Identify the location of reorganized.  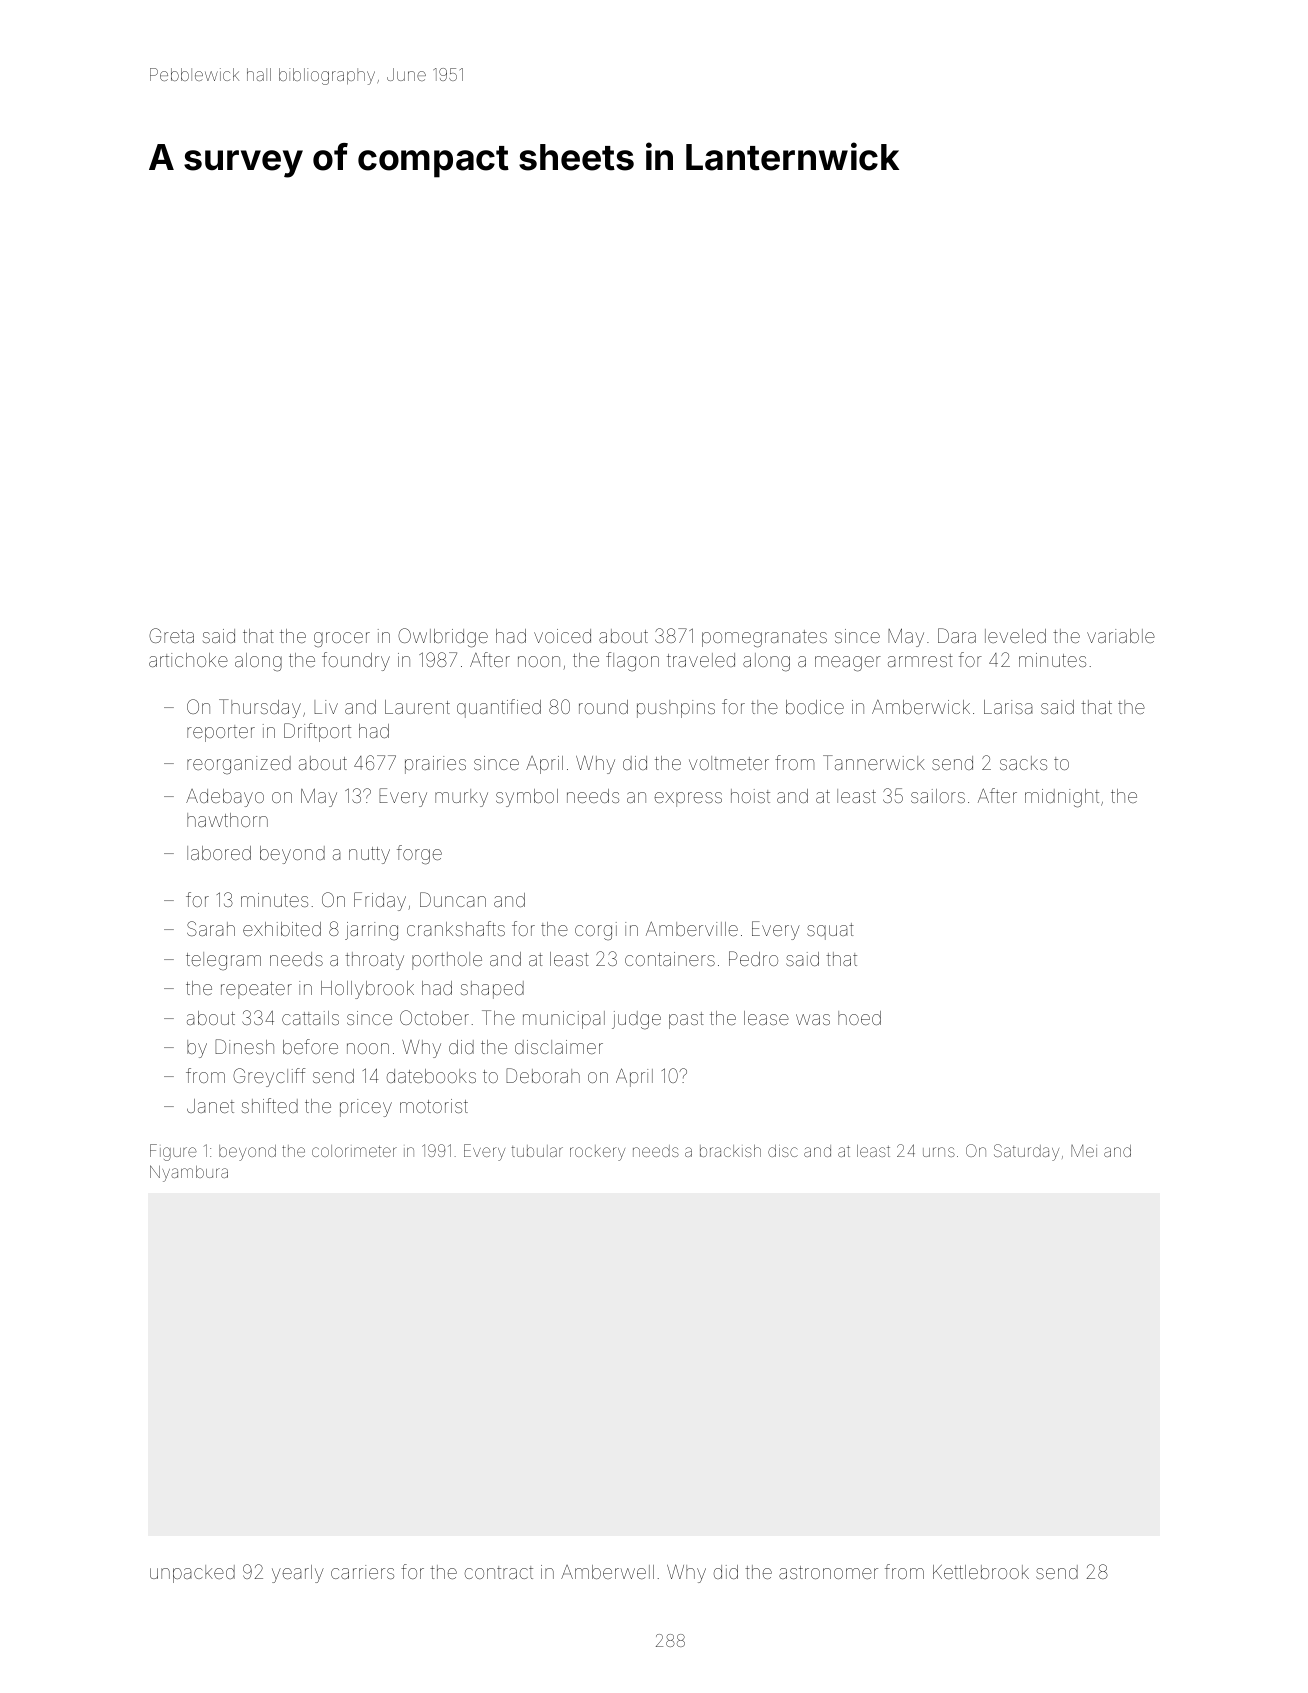
(239, 765).
